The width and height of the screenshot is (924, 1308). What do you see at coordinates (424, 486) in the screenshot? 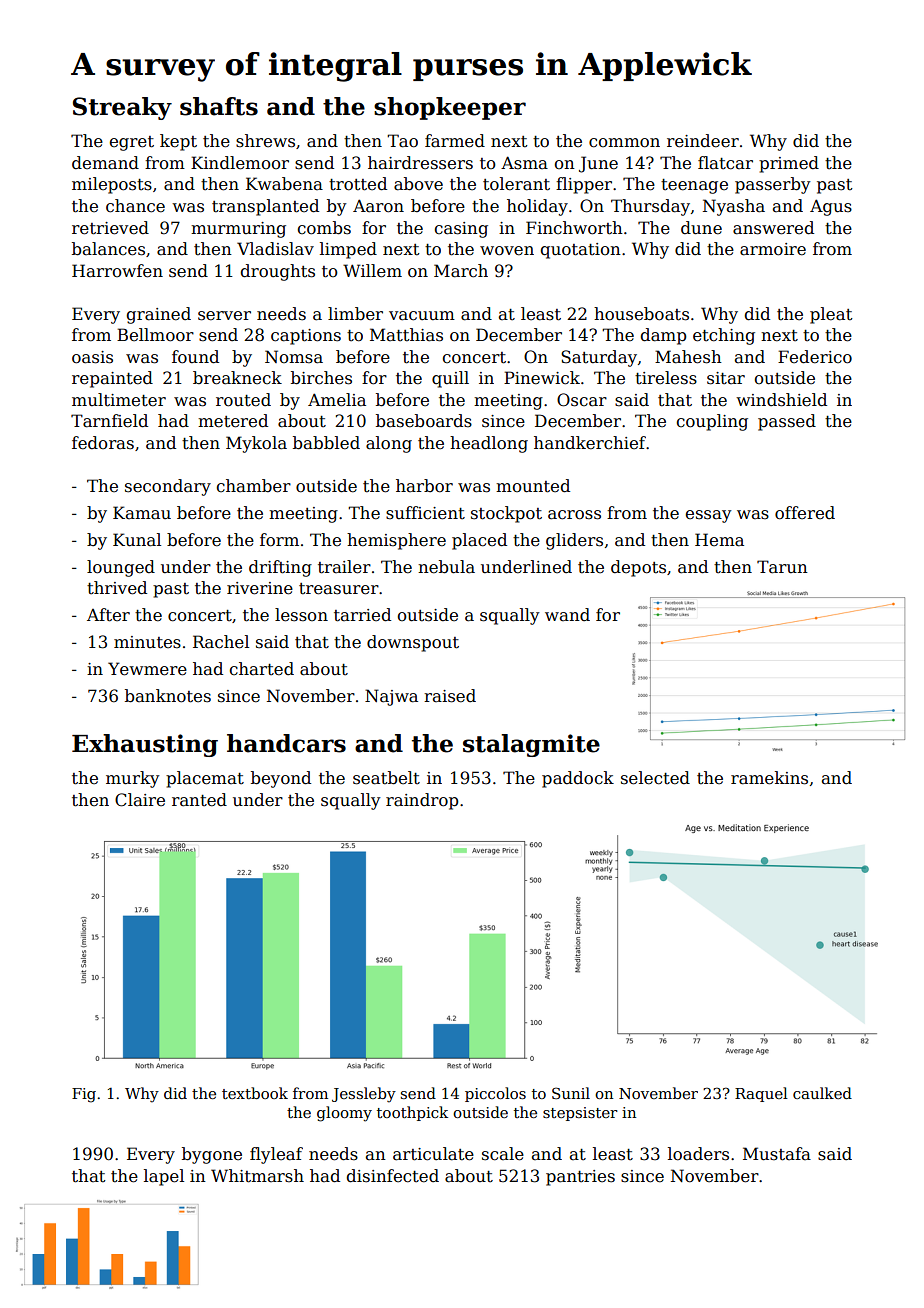
I see `harbor` at bounding box center [424, 486].
